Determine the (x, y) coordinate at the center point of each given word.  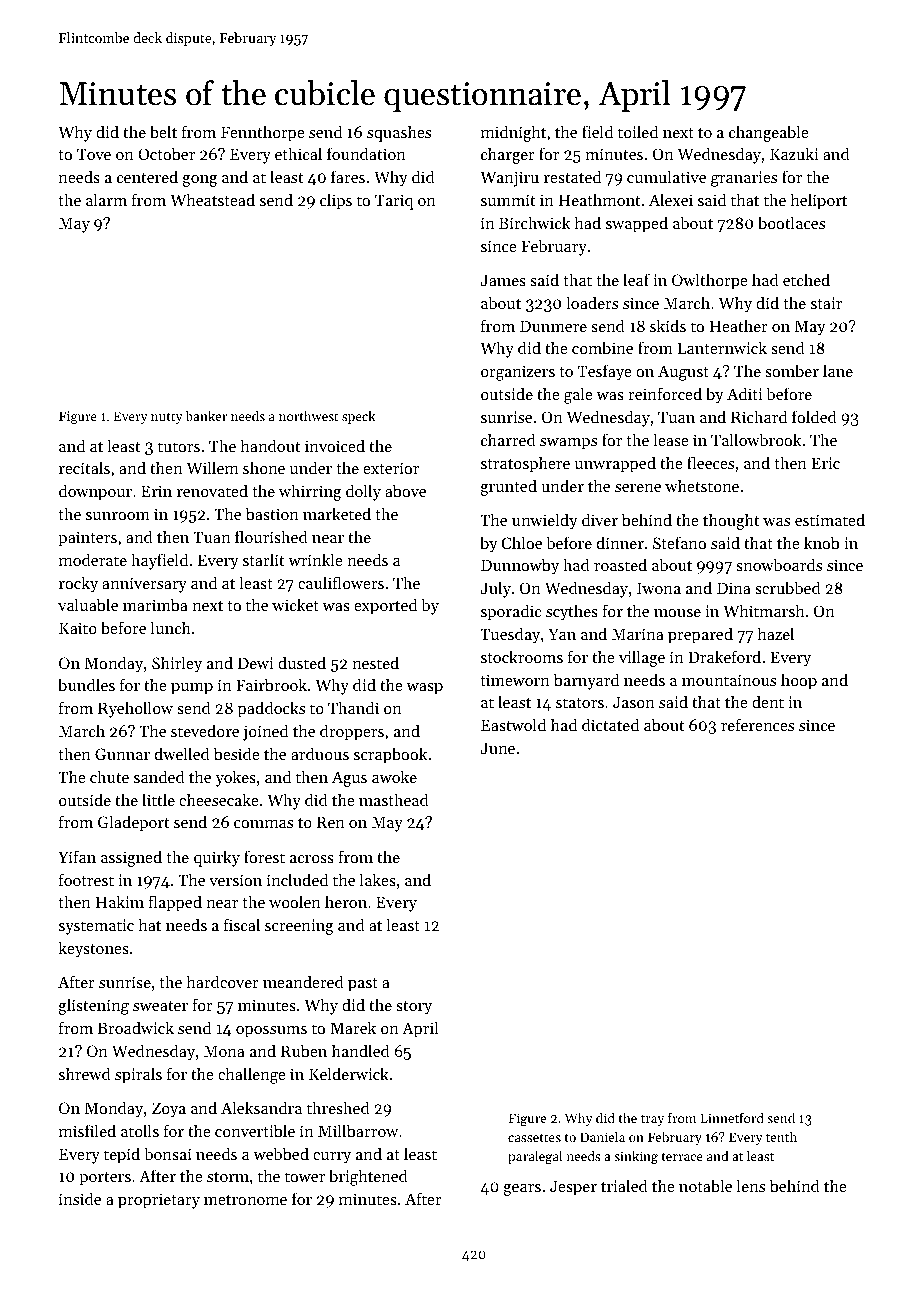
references (757, 724)
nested (375, 662)
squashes (399, 133)
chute (109, 776)
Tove (94, 154)
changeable (769, 133)
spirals (138, 1075)
